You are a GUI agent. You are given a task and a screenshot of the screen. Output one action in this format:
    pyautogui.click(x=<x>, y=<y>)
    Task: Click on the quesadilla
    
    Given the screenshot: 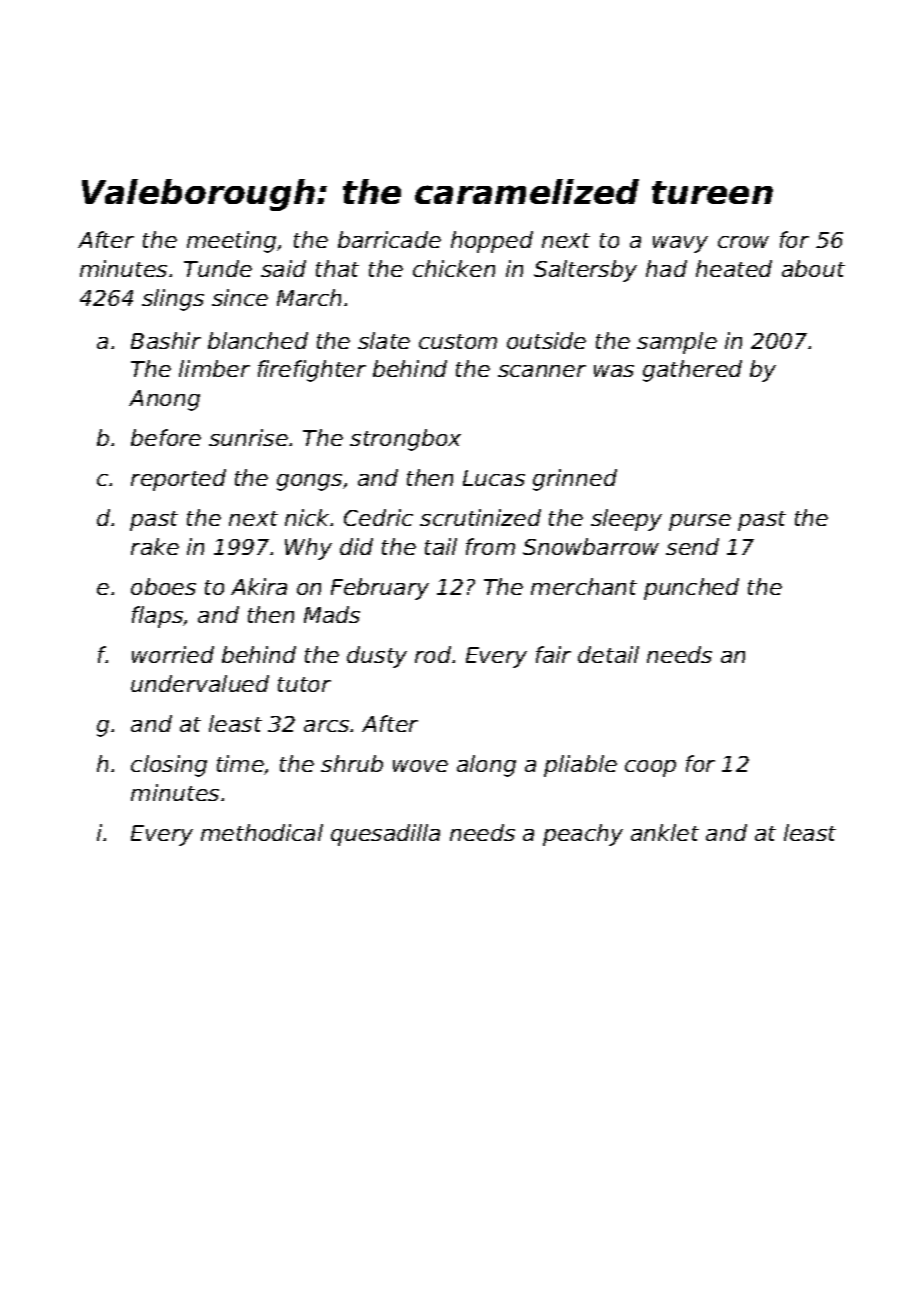 What is the action you would take?
    pyautogui.click(x=385, y=835)
